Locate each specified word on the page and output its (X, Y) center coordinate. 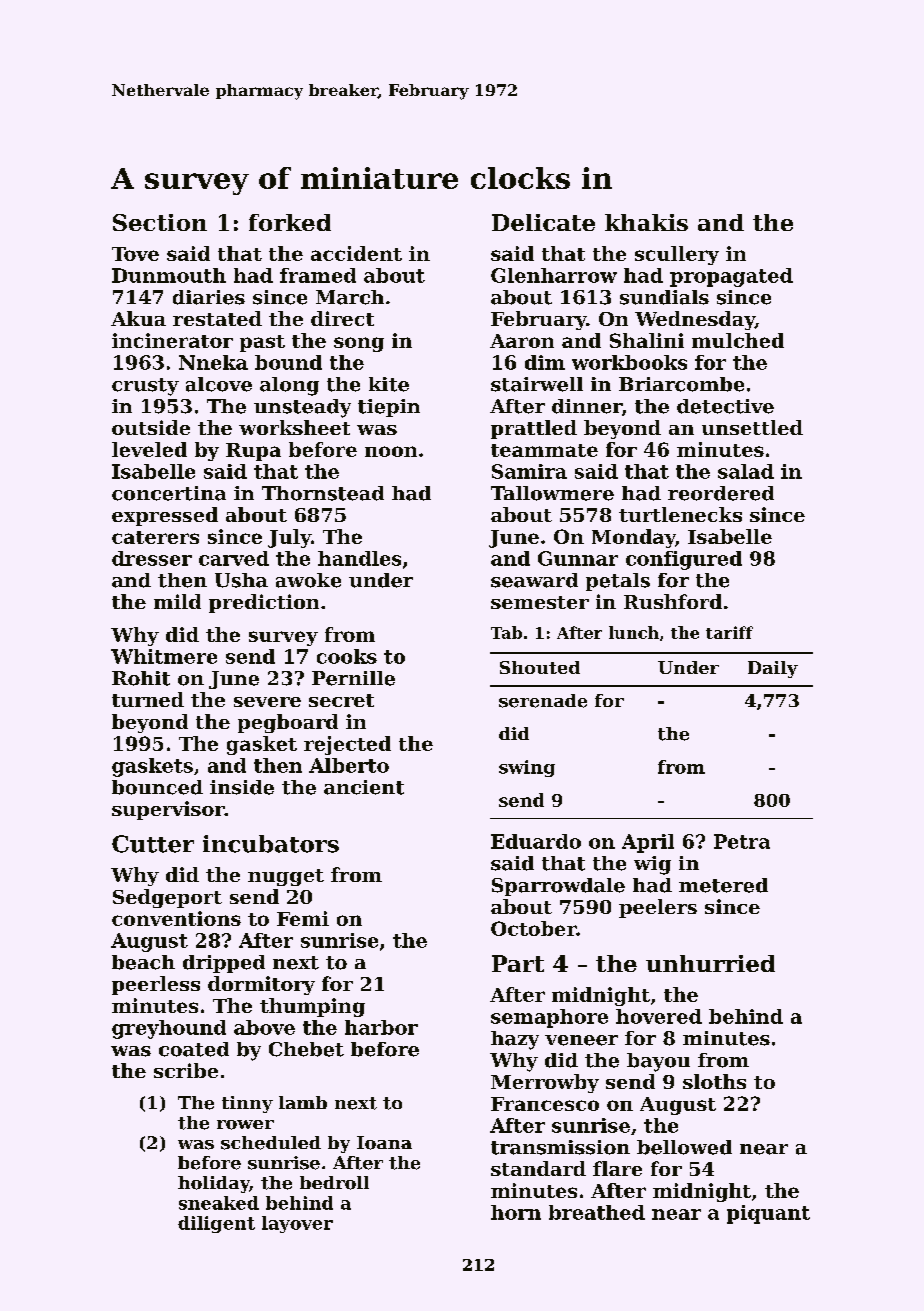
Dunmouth (169, 275)
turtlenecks (680, 514)
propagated (731, 277)
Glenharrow (554, 275)
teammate (544, 450)
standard (538, 1168)
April (648, 843)
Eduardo (536, 841)
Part (518, 963)
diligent (216, 1224)
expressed (165, 516)
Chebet (306, 1049)
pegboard (288, 723)
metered (723, 885)
